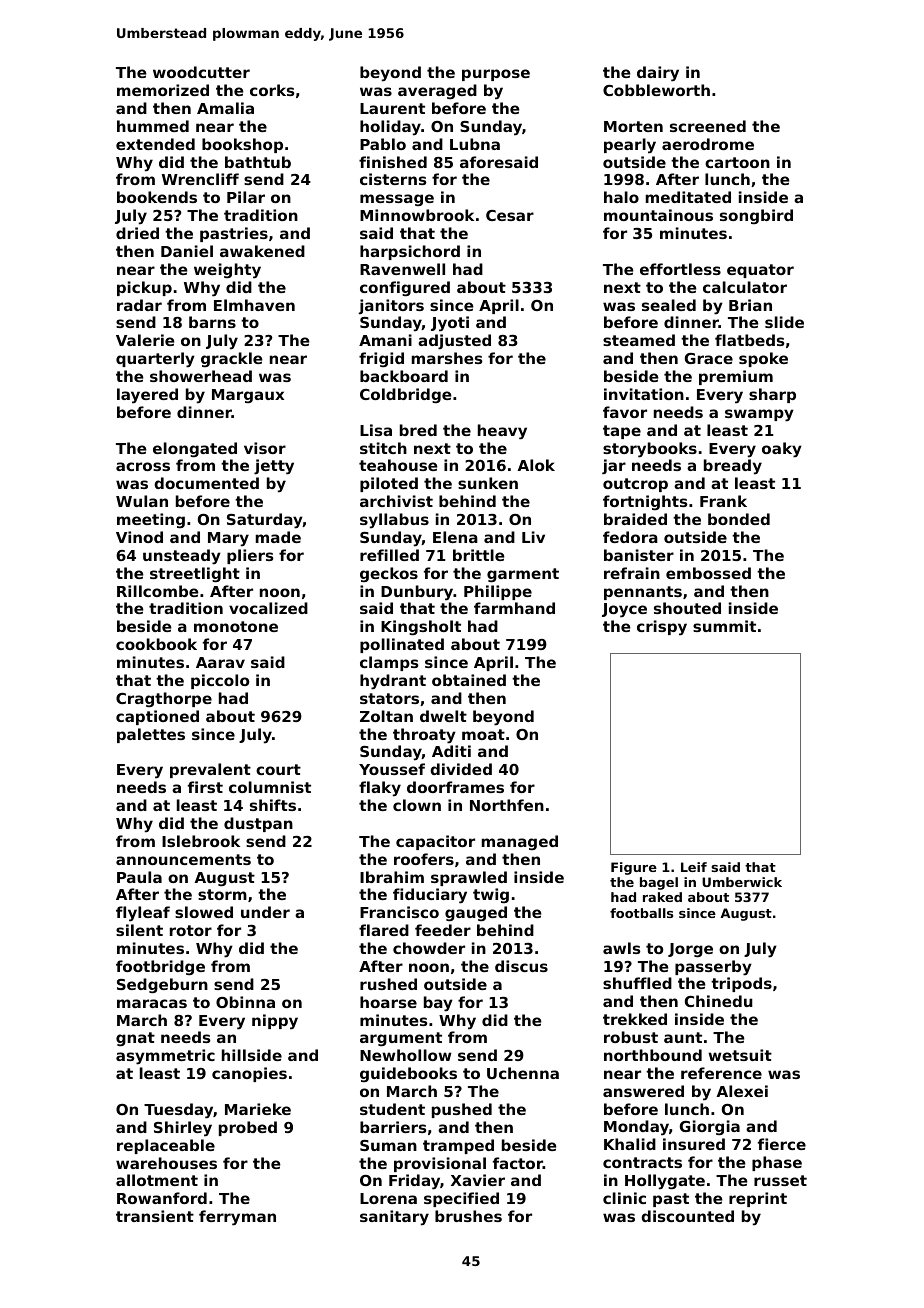 Image resolution: width=924 pixels, height=1308 pixels. Describe the element at coordinates (496, 75) in the screenshot. I see `purpose` at that location.
